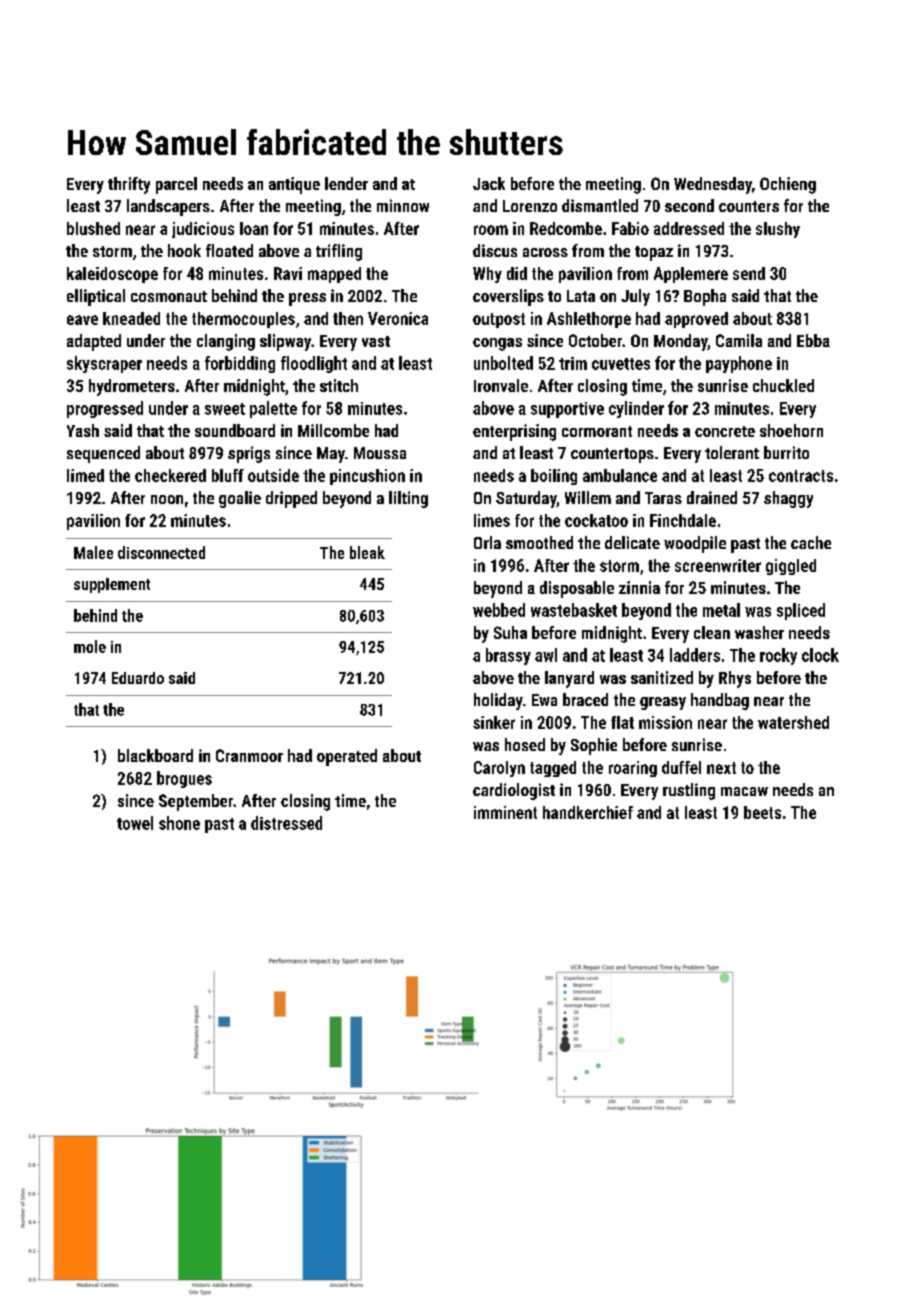 Image resolution: width=908 pixels, height=1316 pixels. Describe the element at coordinates (346, 183) in the page. I see `lender` at that location.
